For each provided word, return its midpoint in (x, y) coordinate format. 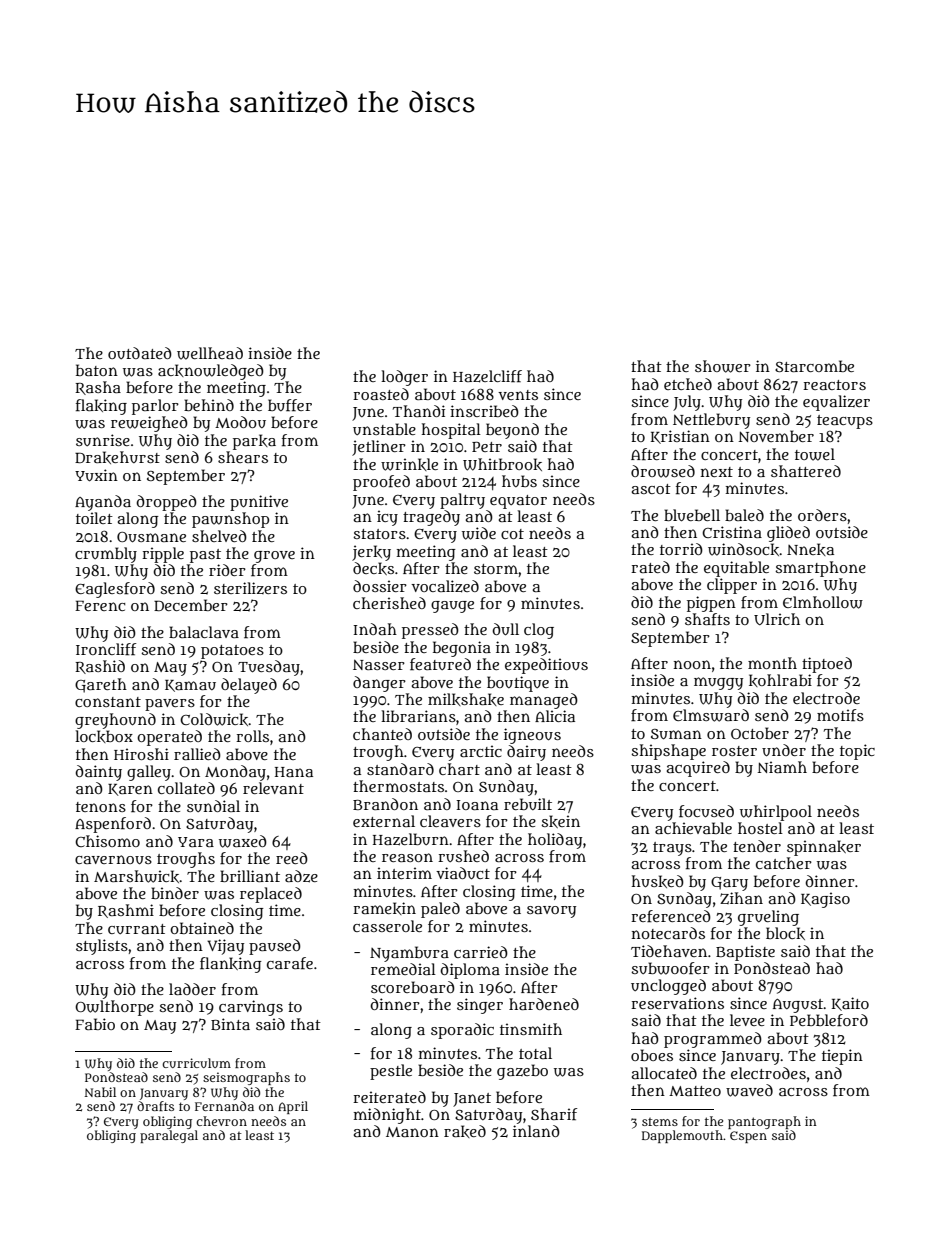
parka (254, 442)
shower (723, 366)
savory (551, 912)
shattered (806, 471)
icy (387, 518)
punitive (259, 503)
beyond (512, 431)
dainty (98, 773)
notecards (668, 933)
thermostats (398, 786)
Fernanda (224, 1106)
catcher (784, 863)
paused (275, 947)
